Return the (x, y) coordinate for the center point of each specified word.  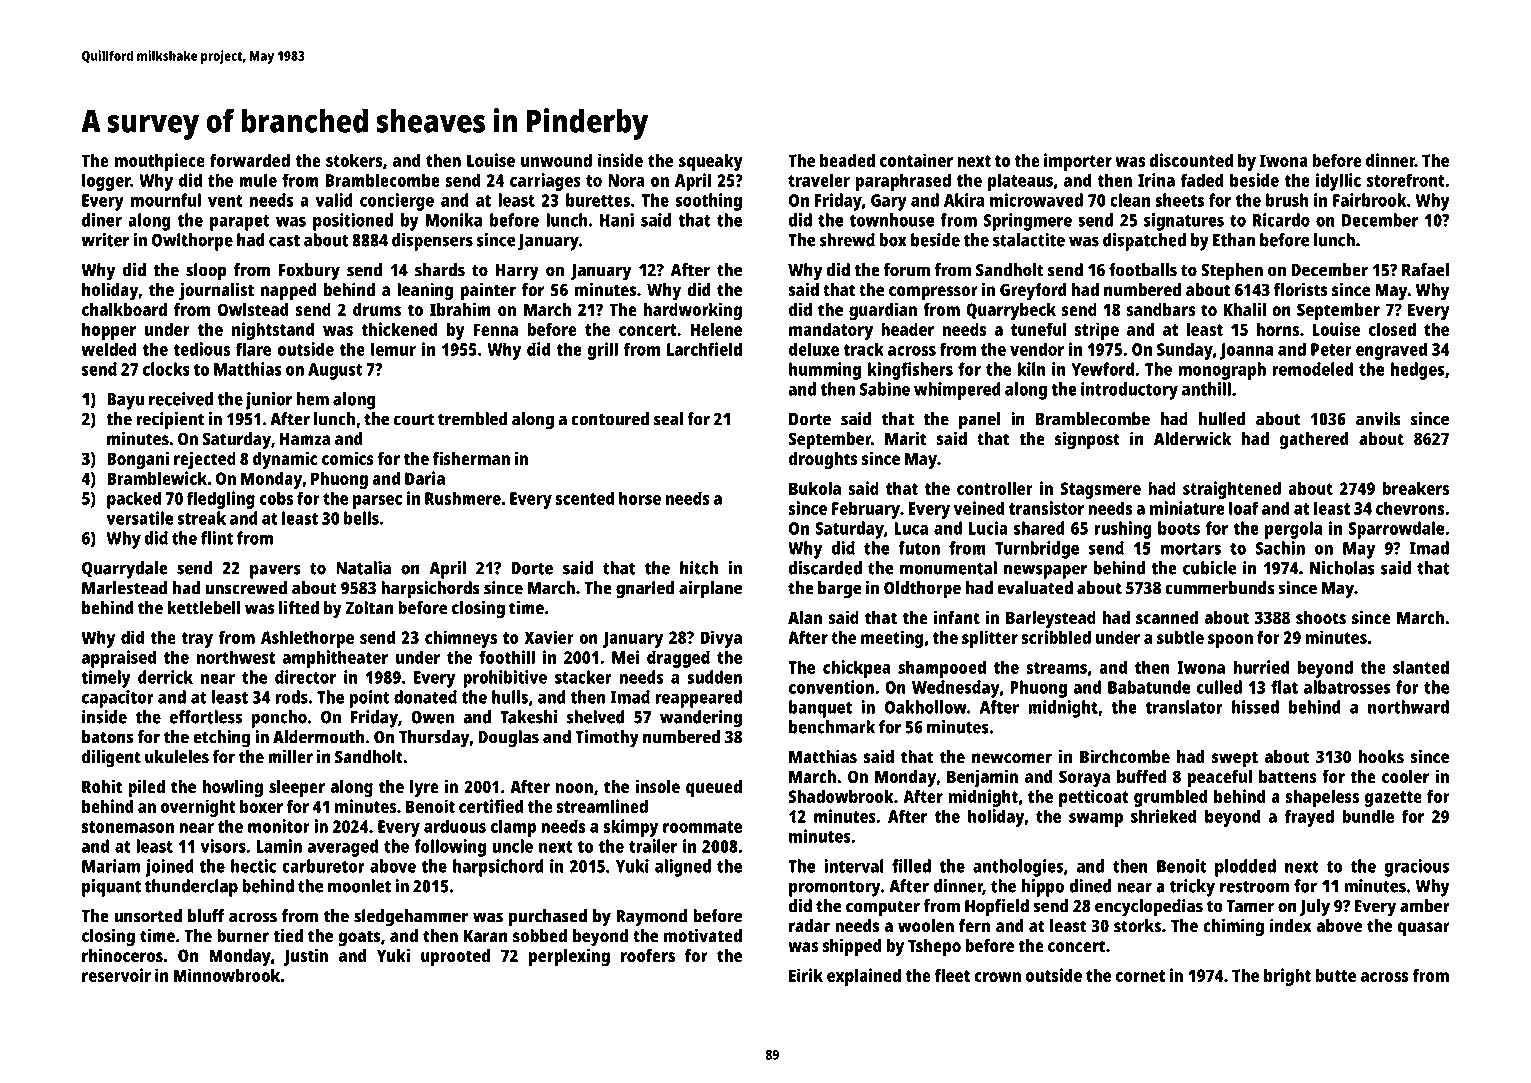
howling (232, 788)
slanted (1421, 667)
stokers (354, 160)
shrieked (1164, 816)
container (916, 160)
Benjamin (982, 778)
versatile (140, 518)
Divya (721, 639)
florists (1301, 289)
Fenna (496, 329)
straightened (1232, 490)
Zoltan (369, 608)
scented (584, 498)
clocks (166, 369)
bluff (206, 916)
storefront (1406, 180)
